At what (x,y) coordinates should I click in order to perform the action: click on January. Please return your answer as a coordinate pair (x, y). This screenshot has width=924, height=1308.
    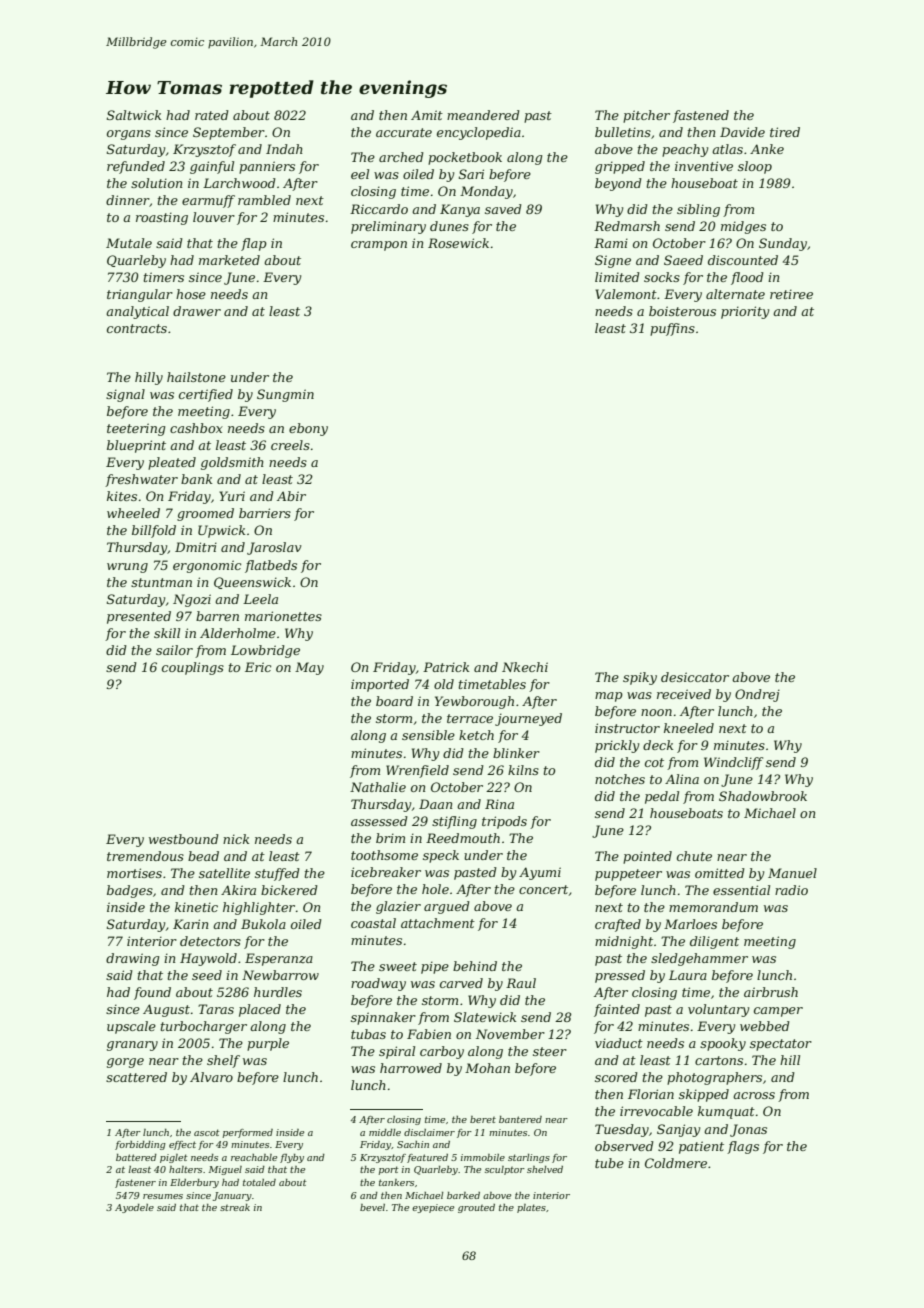
    Looking at the image, I should click on (232, 1196).
